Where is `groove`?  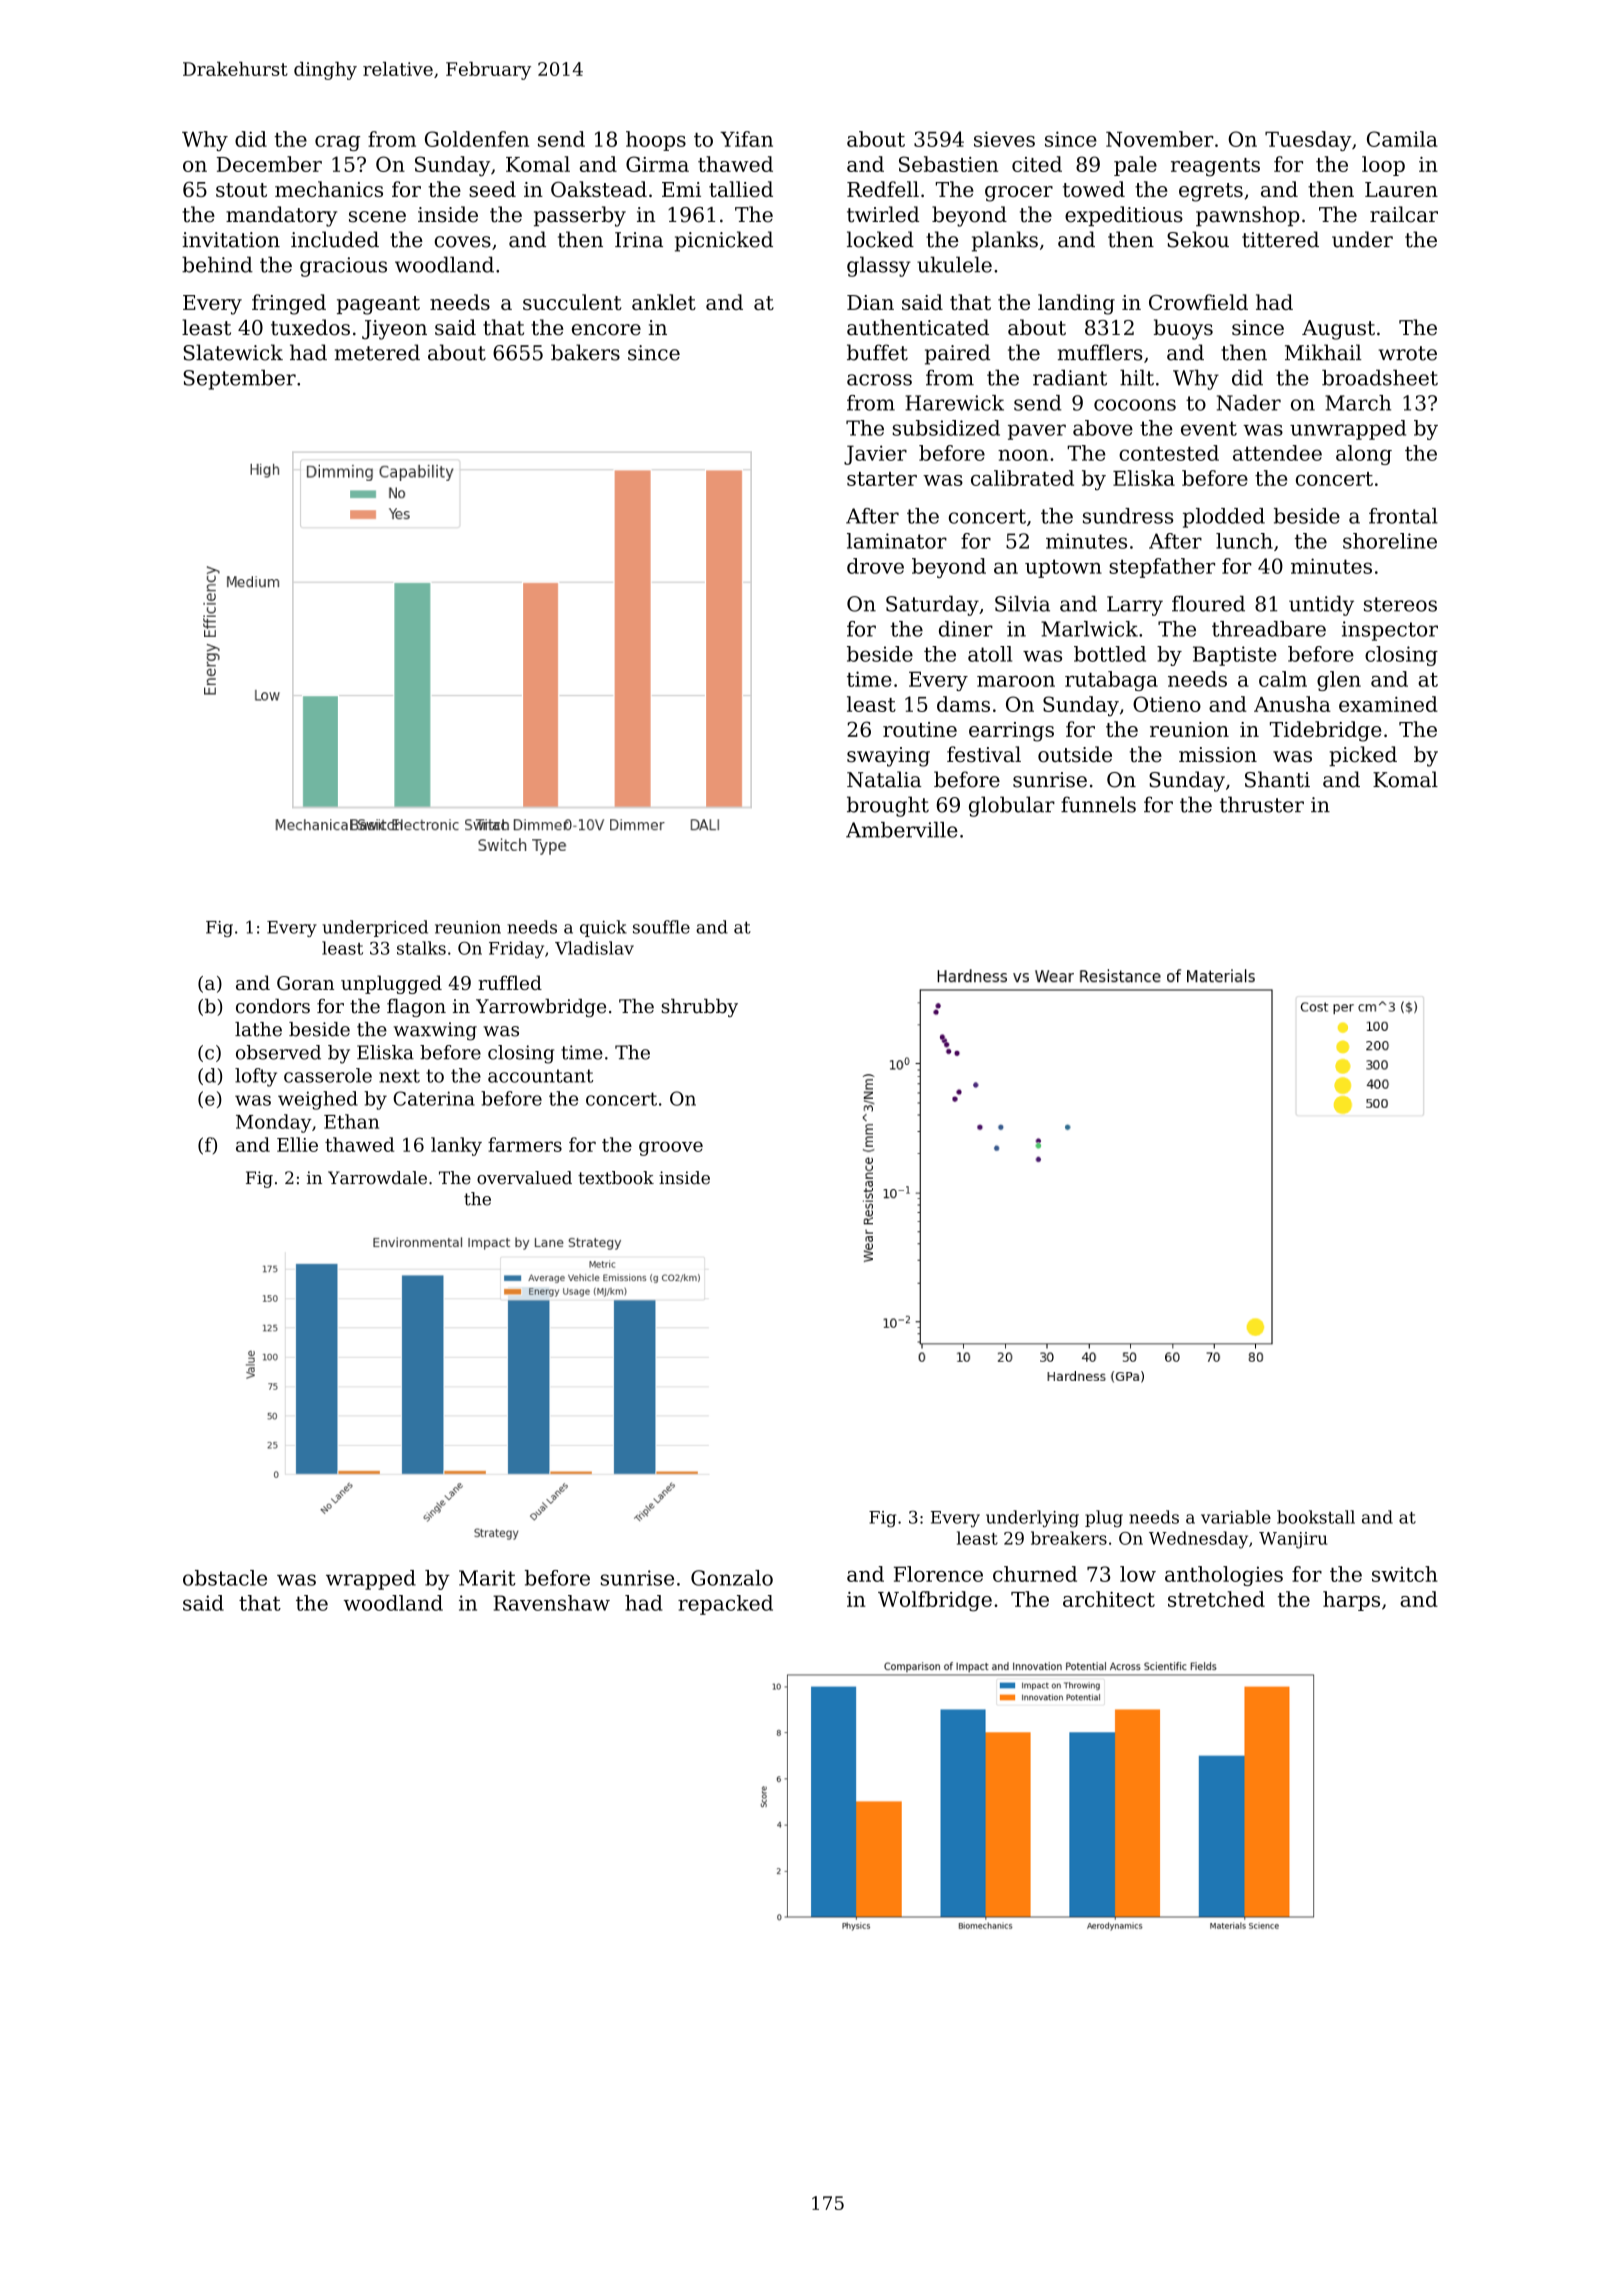
groove is located at coordinates (671, 1148).
